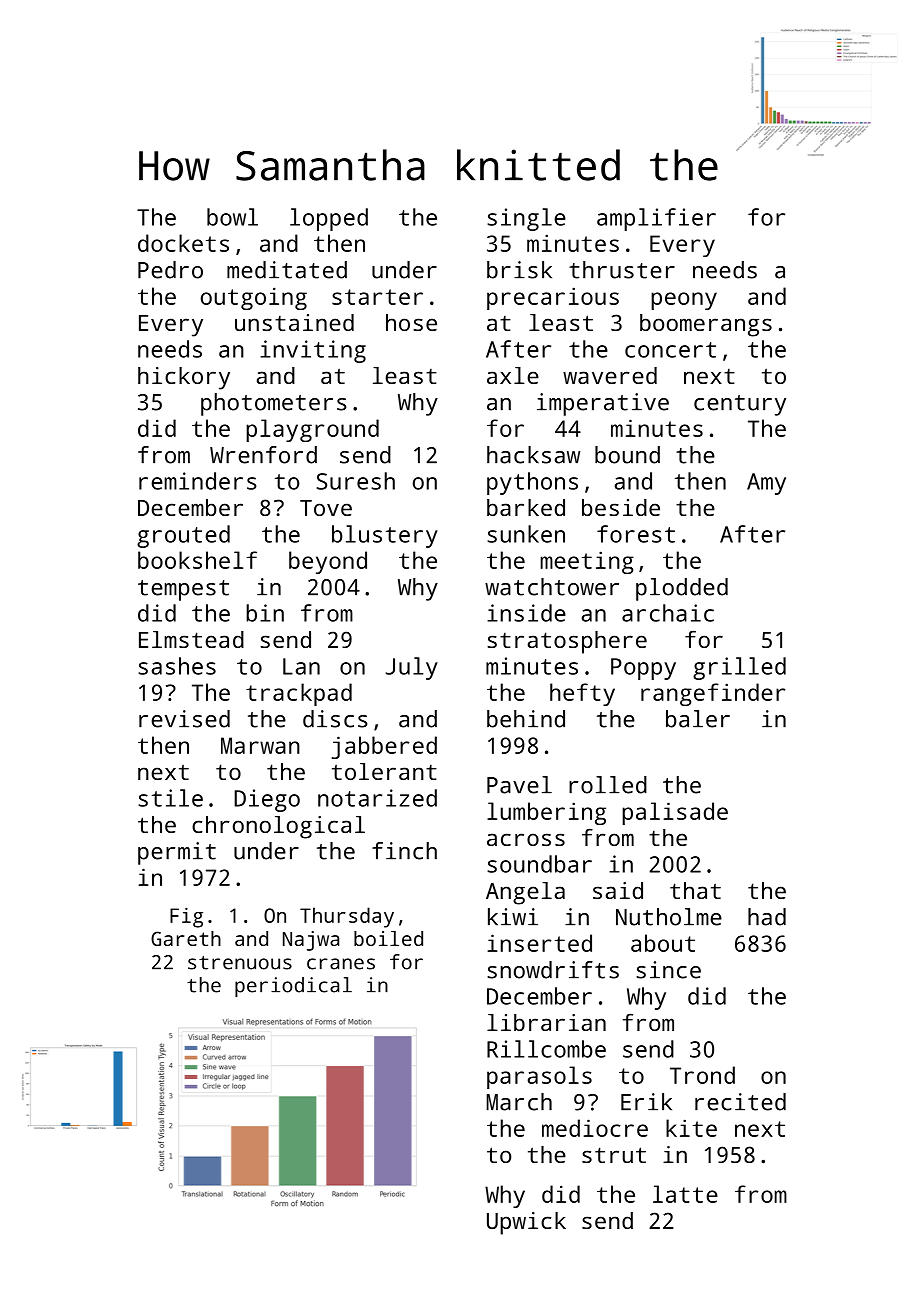  I want to click on parasols, so click(539, 1077).
